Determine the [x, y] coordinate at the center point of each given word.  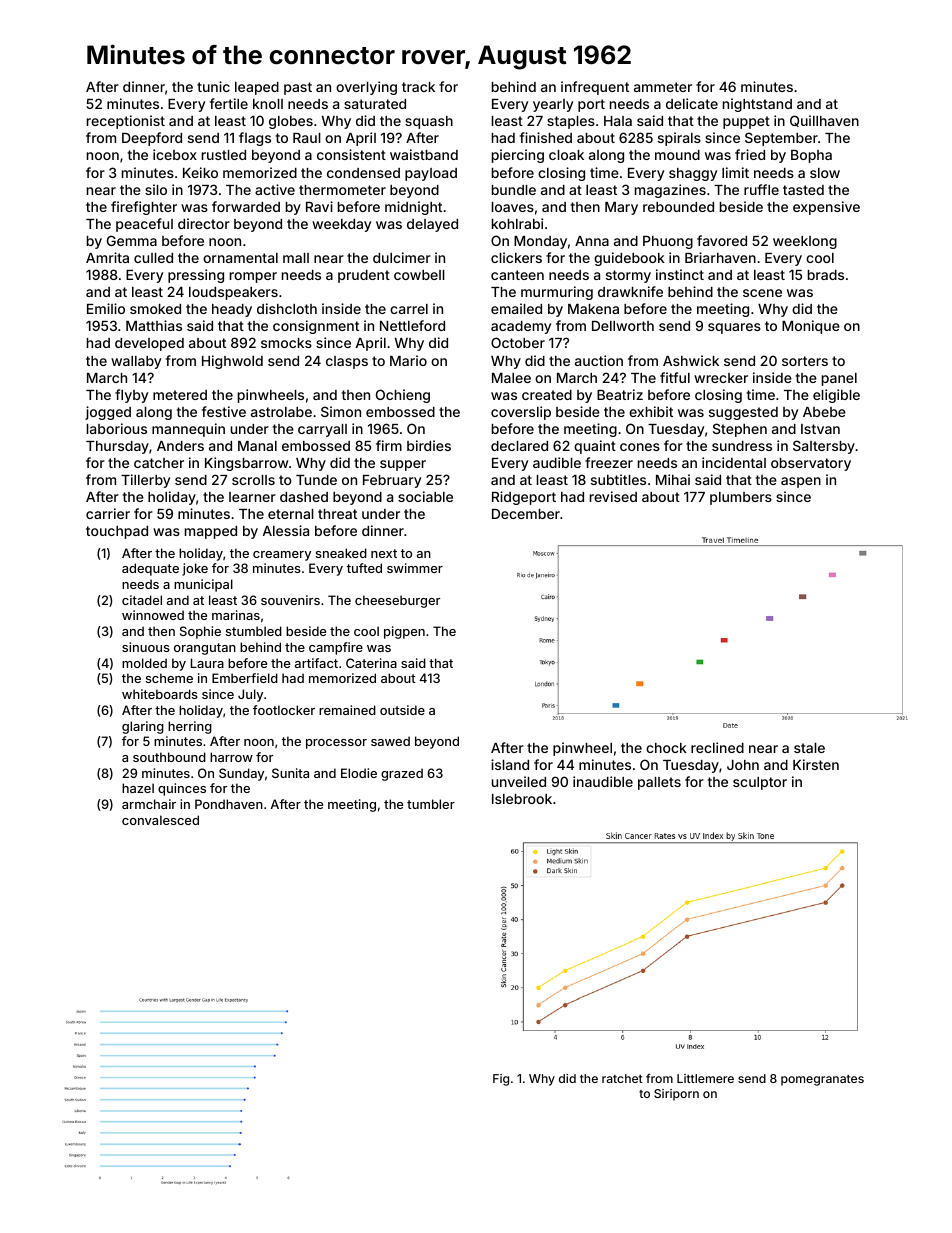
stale [809, 748]
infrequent [595, 88]
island [510, 764]
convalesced [160, 820]
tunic [213, 86]
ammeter [663, 87]
